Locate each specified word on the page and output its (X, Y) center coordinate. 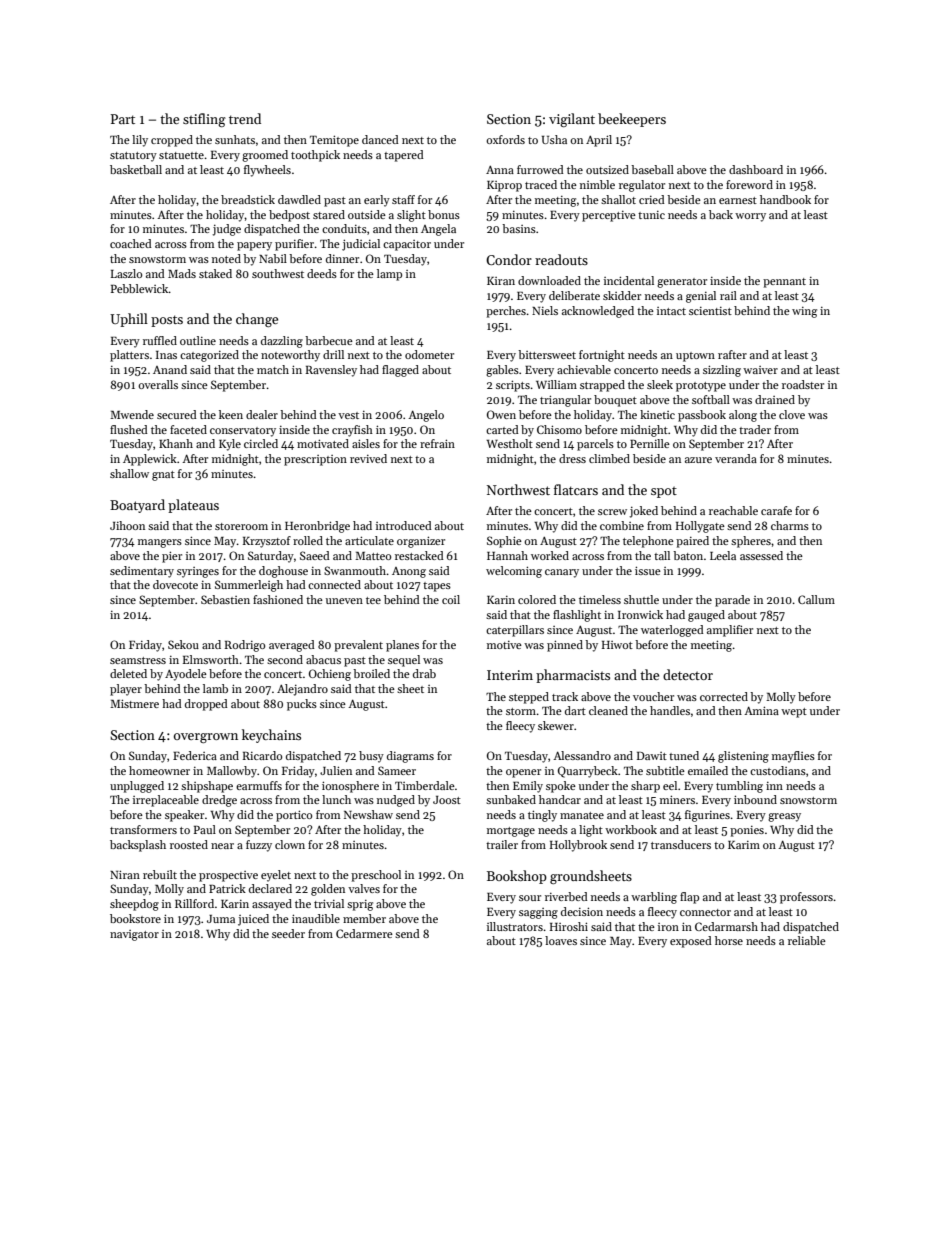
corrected (724, 696)
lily (140, 141)
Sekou (183, 644)
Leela (723, 555)
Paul (205, 829)
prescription (315, 460)
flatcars (576, 489)
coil (451, 599)
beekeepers (632, 120)
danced (380, 139)
